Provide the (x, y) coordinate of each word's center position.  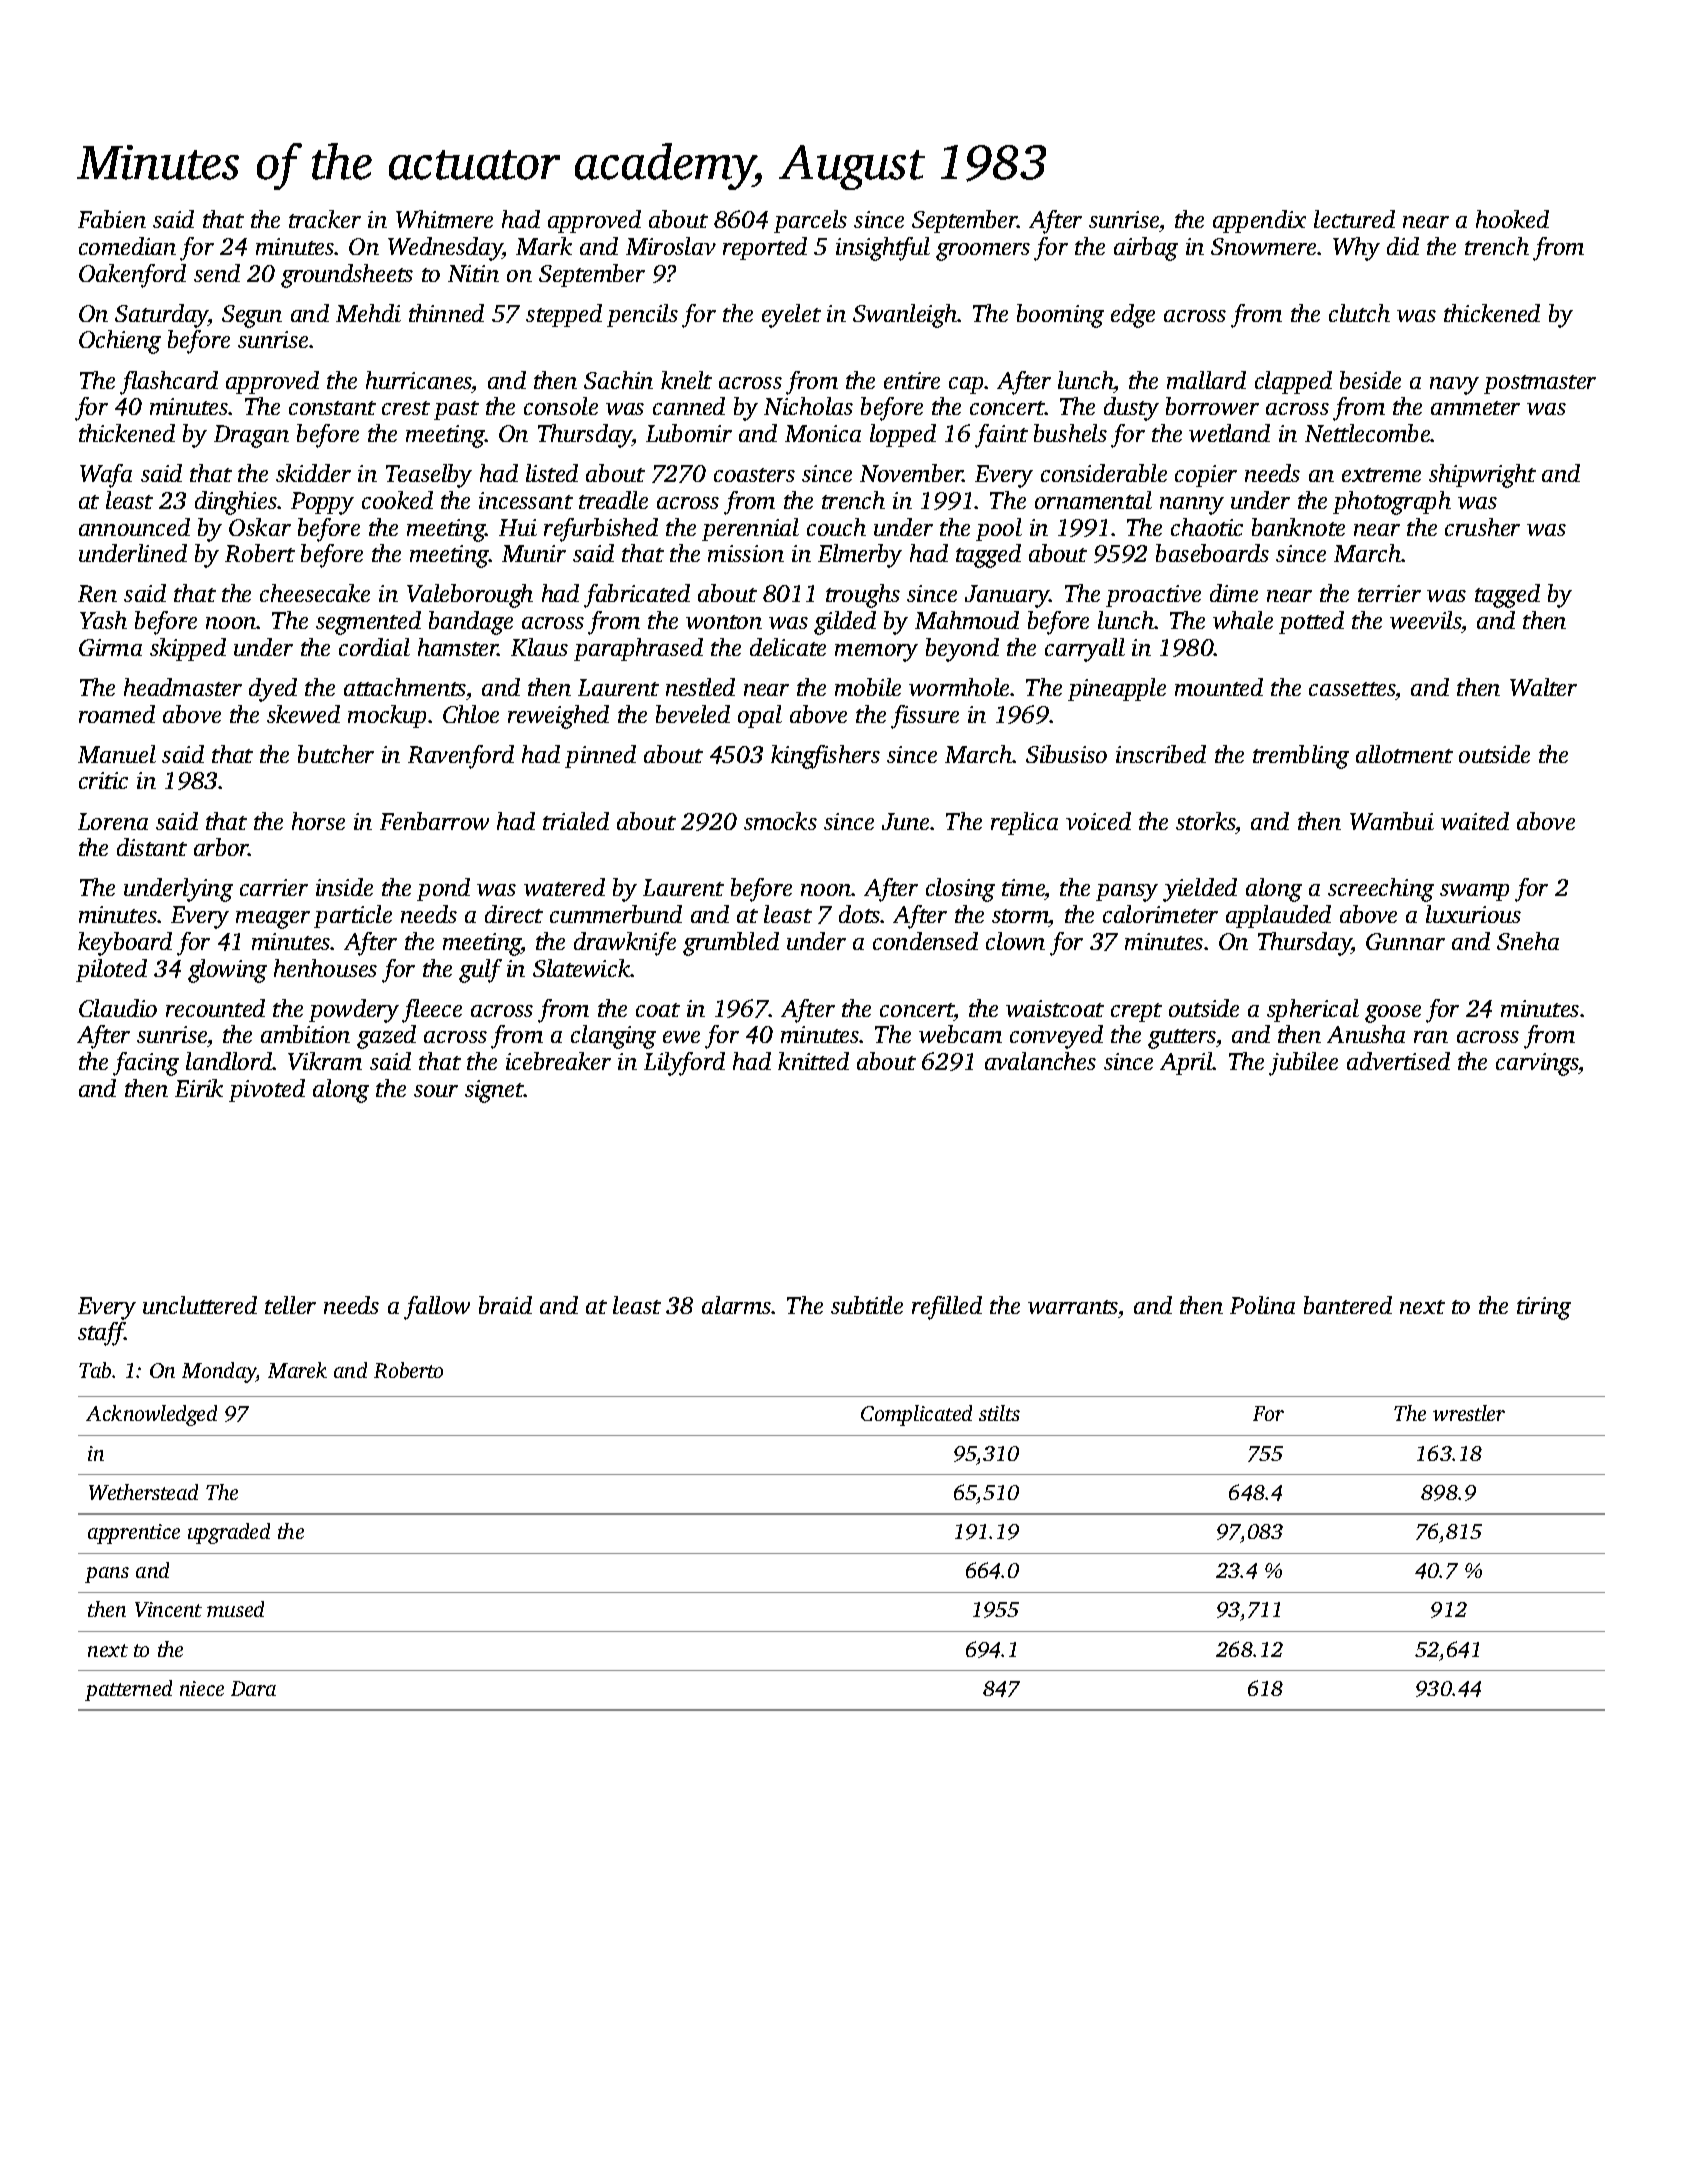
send (217, 273)
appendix (1259, 221)
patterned (128, 1690)
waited (1475, 821)
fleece (432, 1011)
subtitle (867, 1305)
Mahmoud (967, 620)
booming (1060, 316)
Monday (219, 1372)
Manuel (117, 754)
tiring (1544, 1308)
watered (564, 887)
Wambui (1392, 821)
